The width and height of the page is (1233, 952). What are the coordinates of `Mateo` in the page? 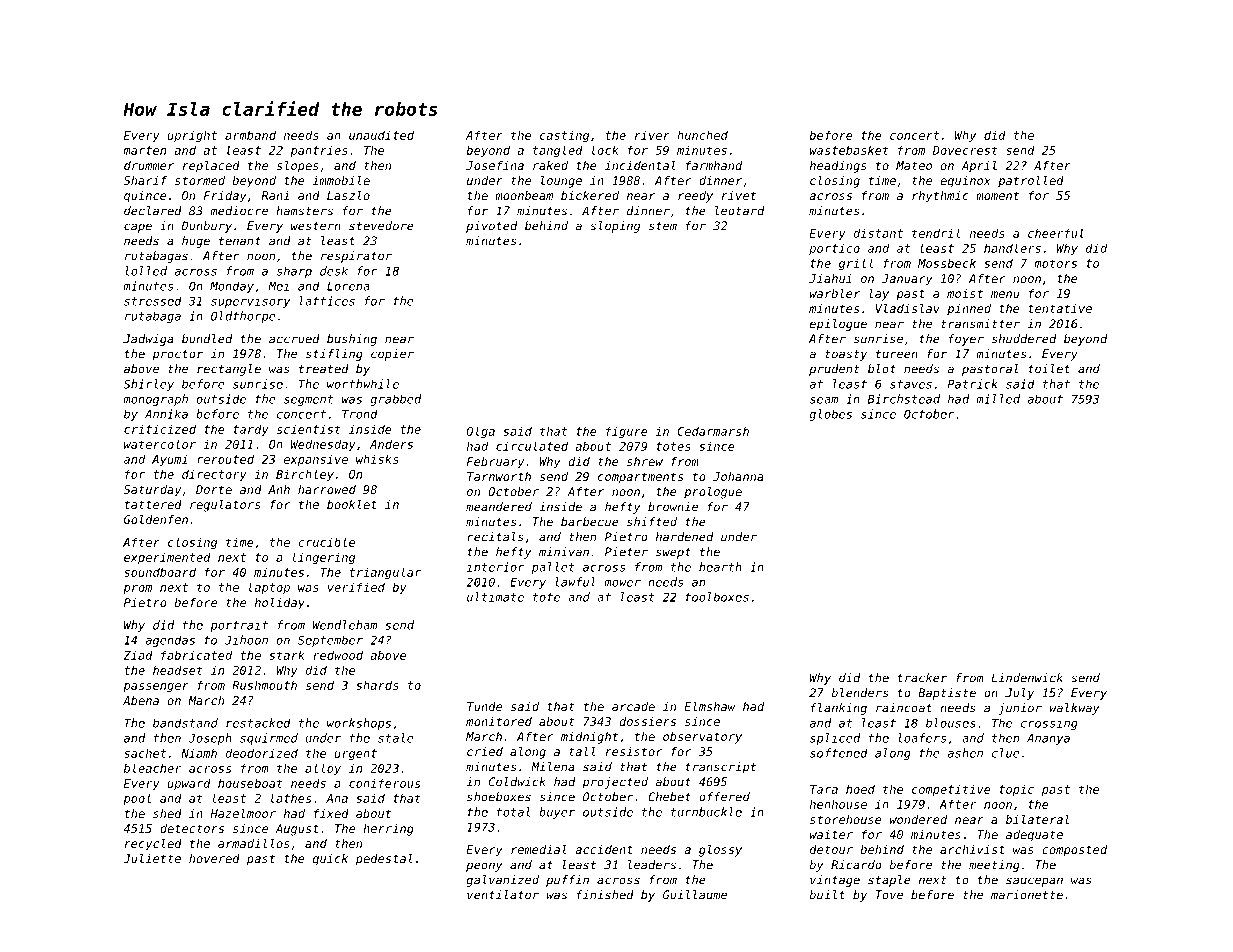 It's located at (914, 165).
